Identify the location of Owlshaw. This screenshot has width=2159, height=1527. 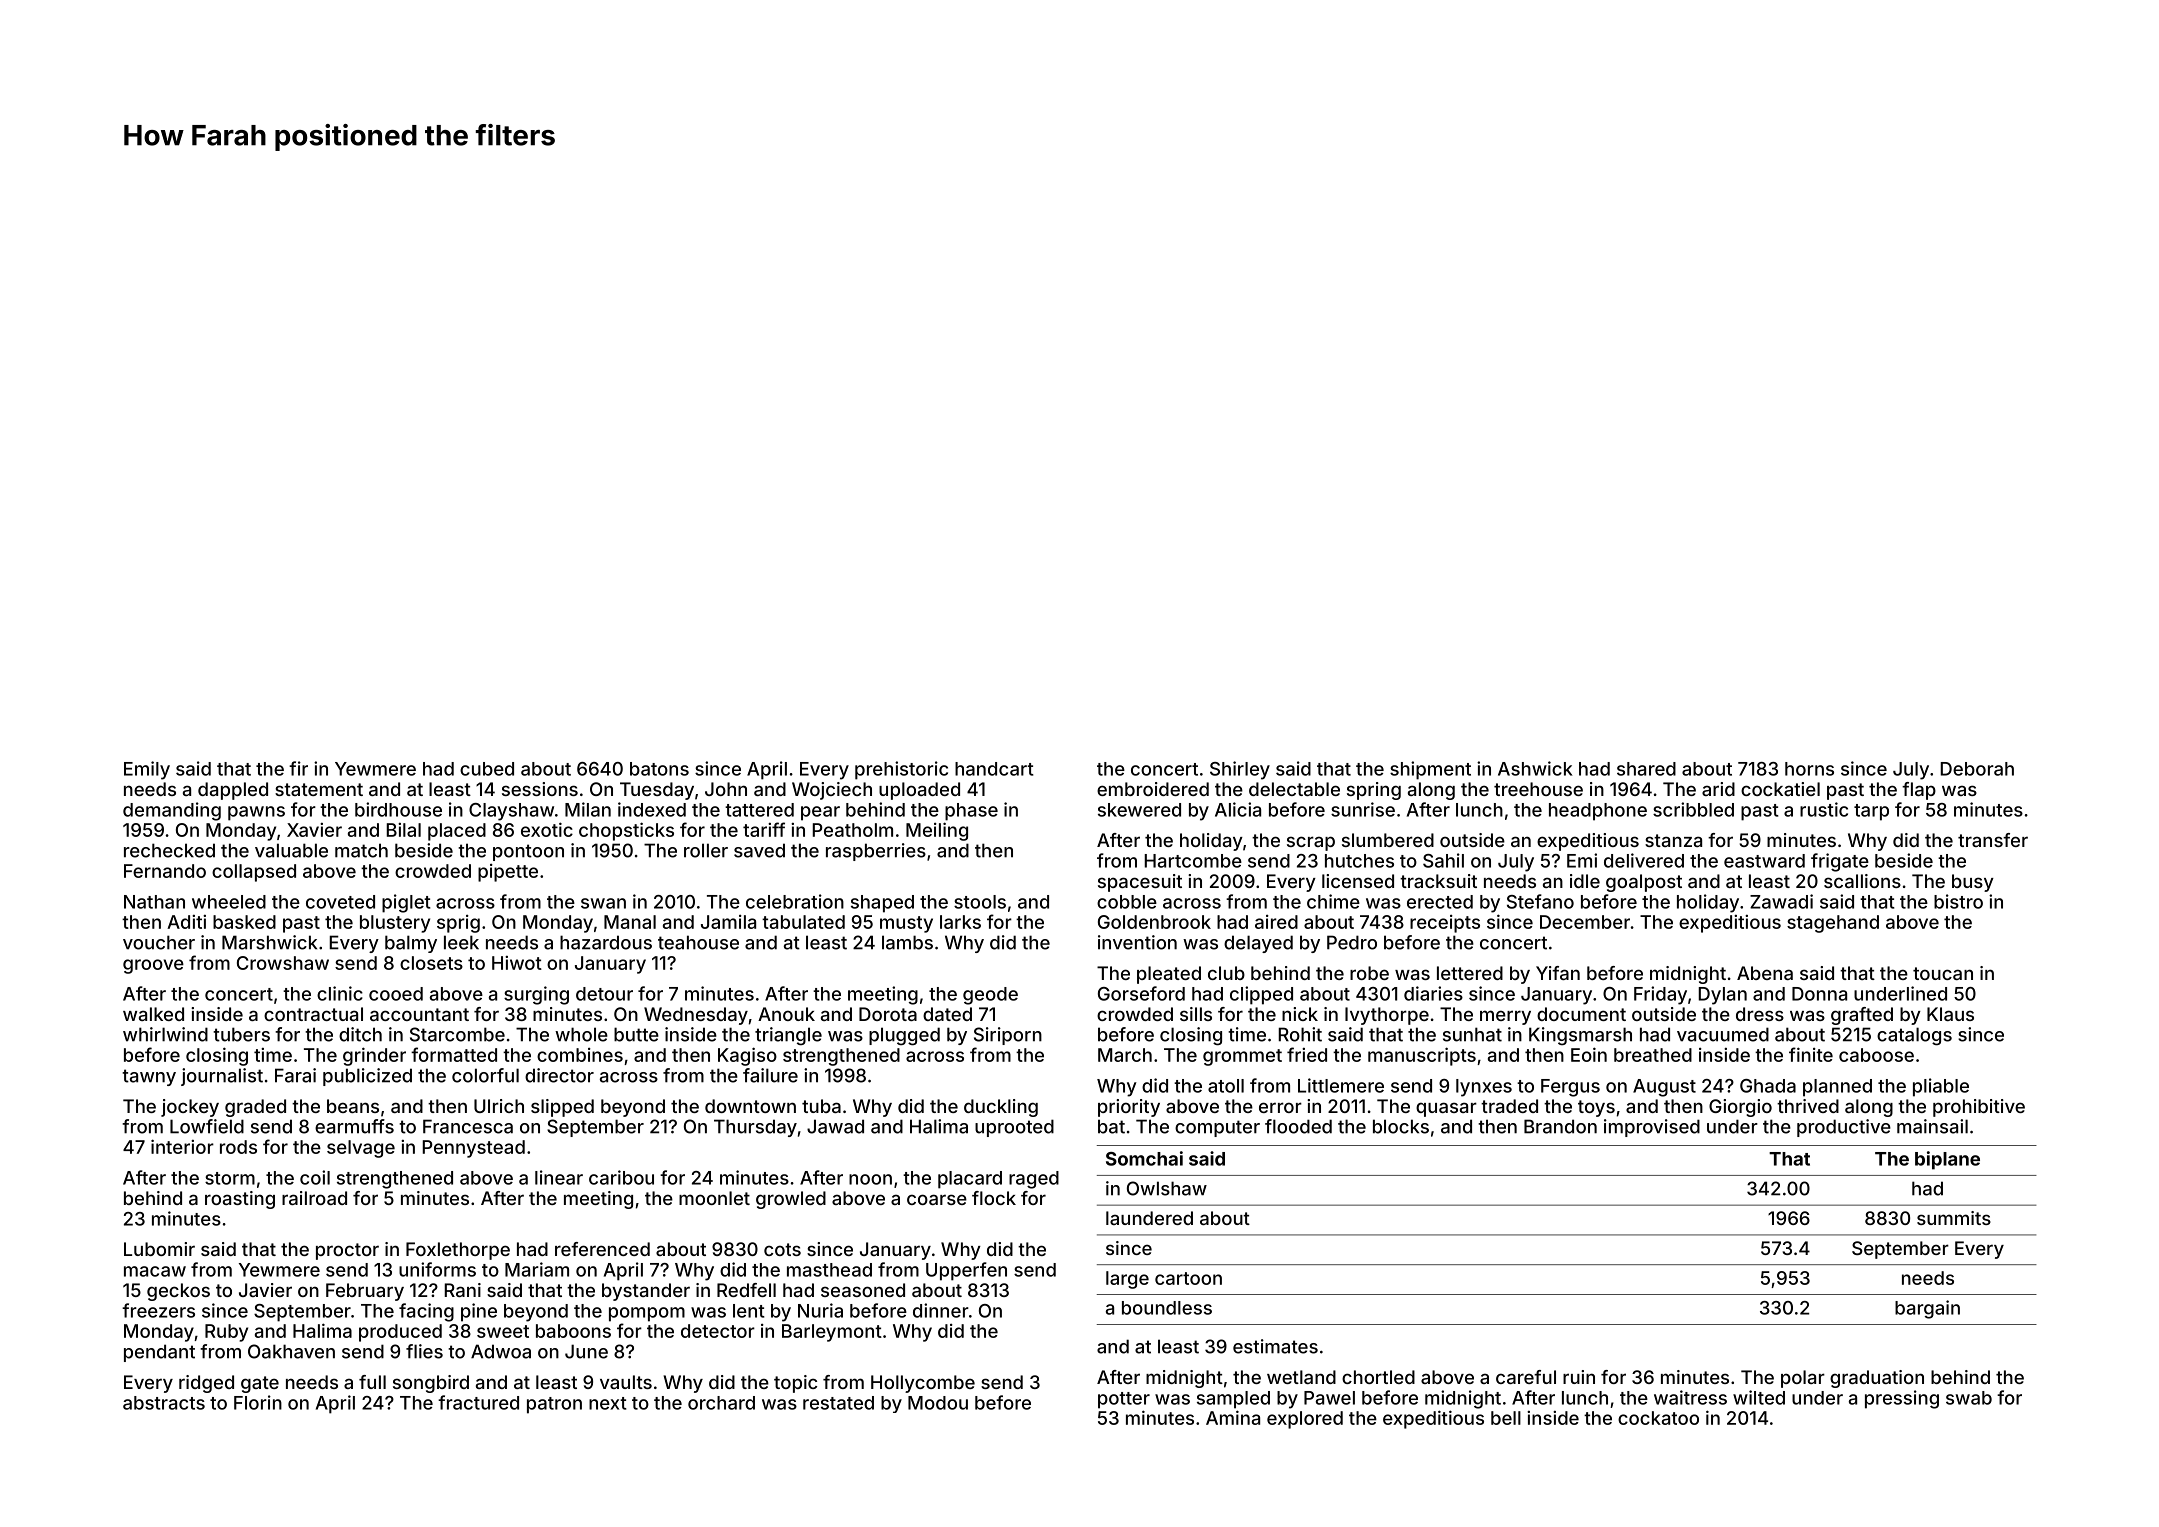
(1167, 1188).
